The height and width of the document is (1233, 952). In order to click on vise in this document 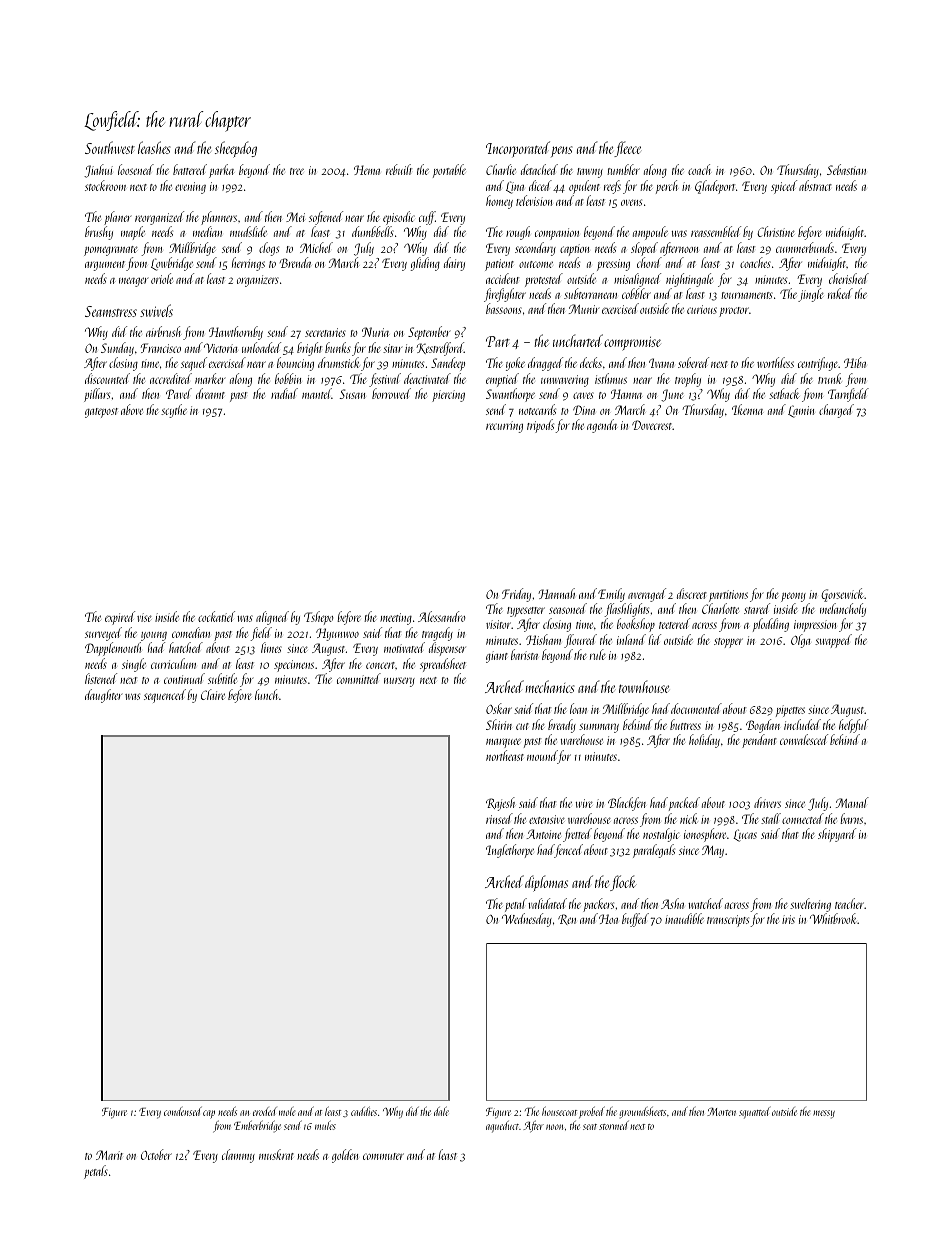, I will do `click(144, 617)`.
